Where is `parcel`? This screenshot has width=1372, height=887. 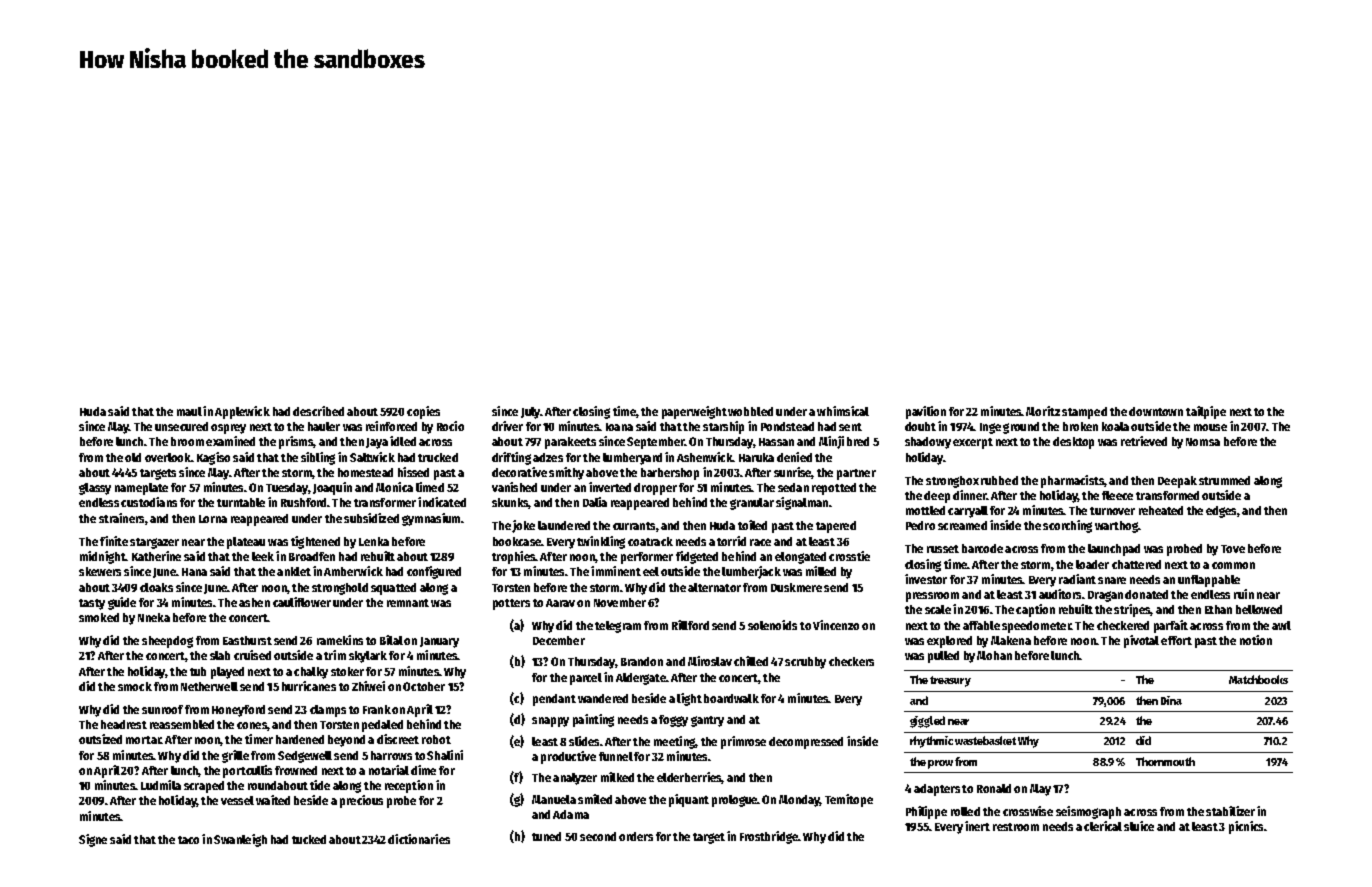 parcel is located at coordinates (586, 679).
